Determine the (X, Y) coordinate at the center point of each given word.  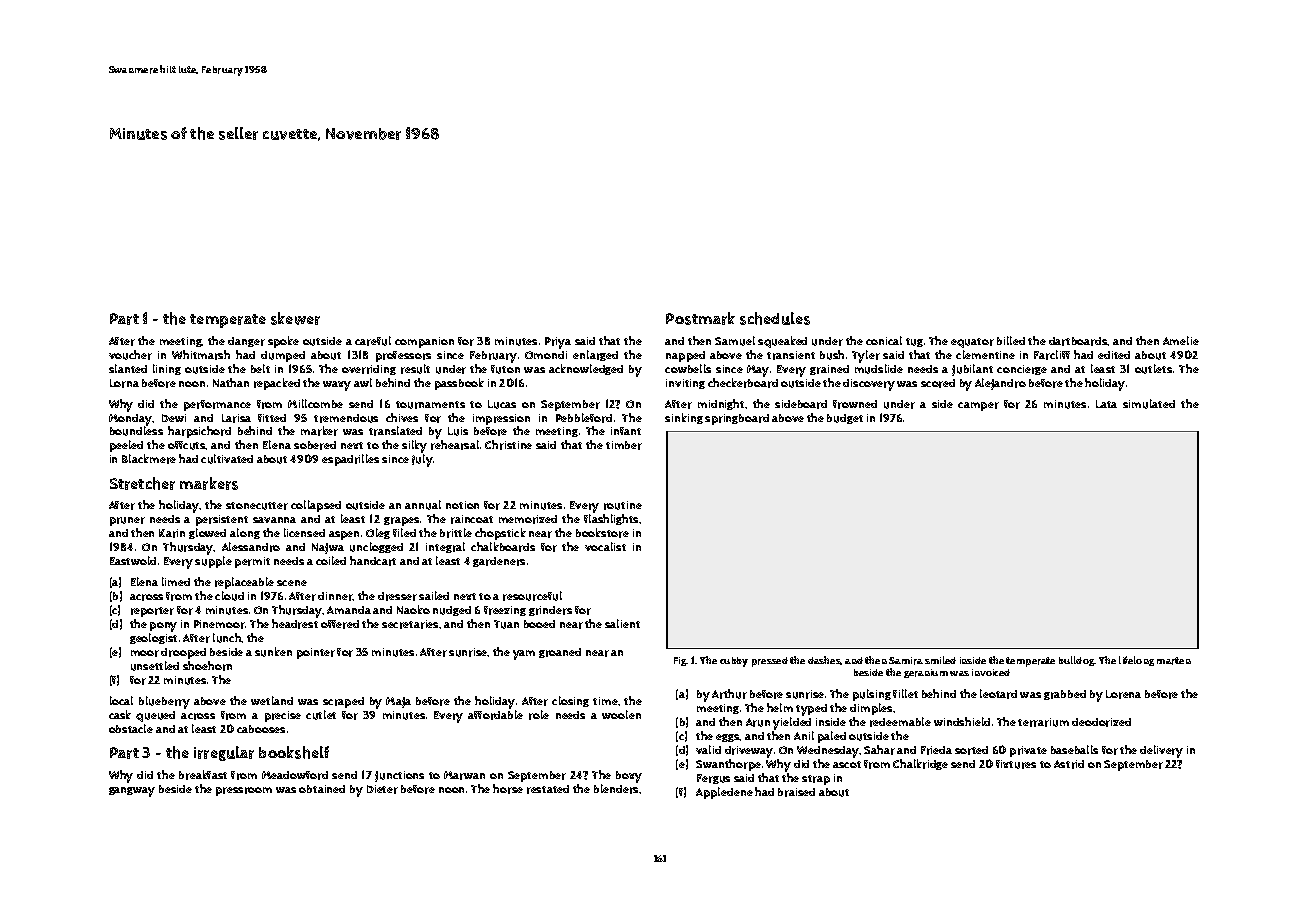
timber (624, 445)
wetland (272, 700)
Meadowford (295, 775)
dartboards (1078, 341)
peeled (126, 446)
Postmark (700, 318)
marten (1174, 661)
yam (524, 655)
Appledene (724, 793)
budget (845, 419)
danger (246, 342)
